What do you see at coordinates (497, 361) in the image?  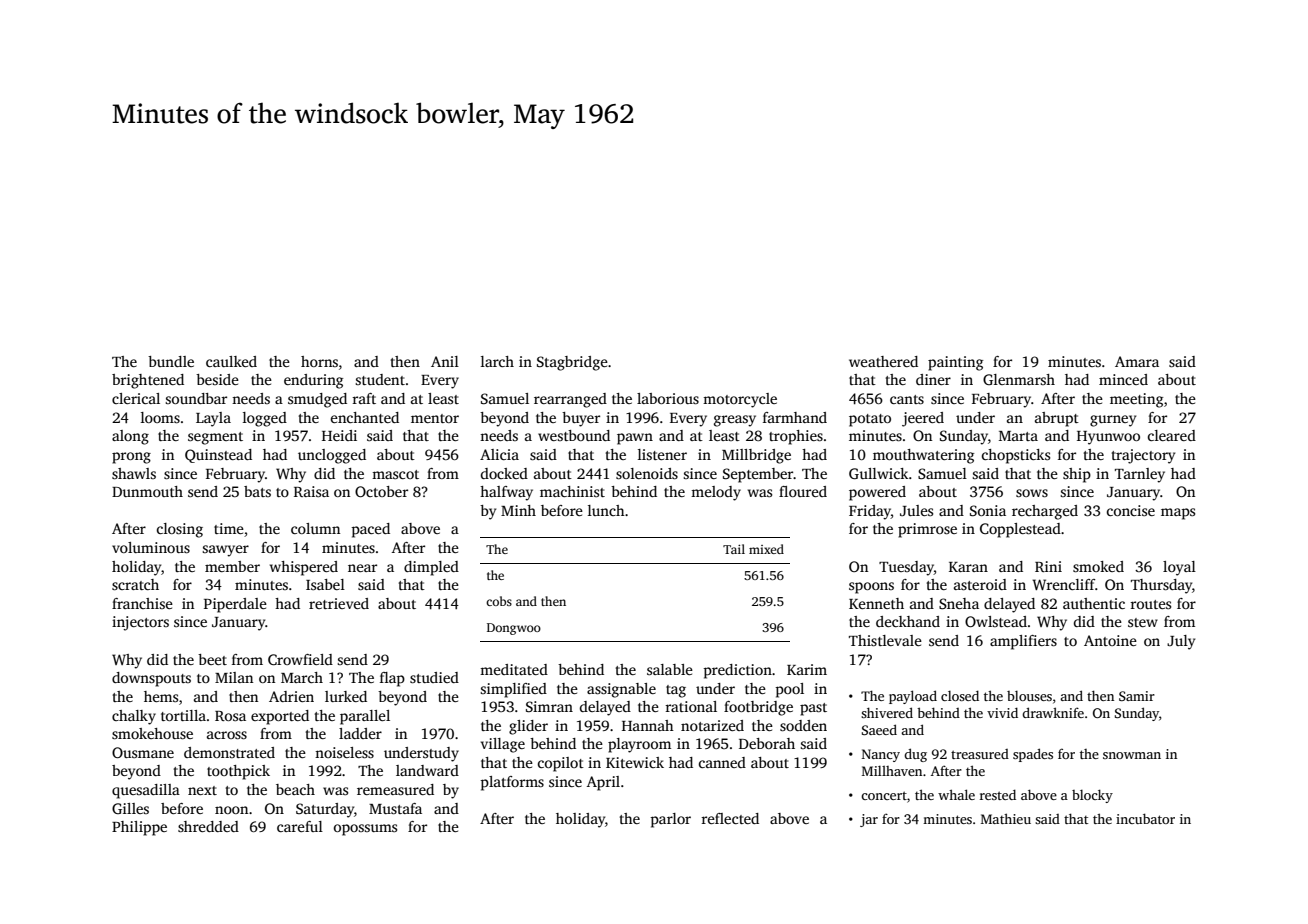 I see `larch` at bounding box center [497, 361].
